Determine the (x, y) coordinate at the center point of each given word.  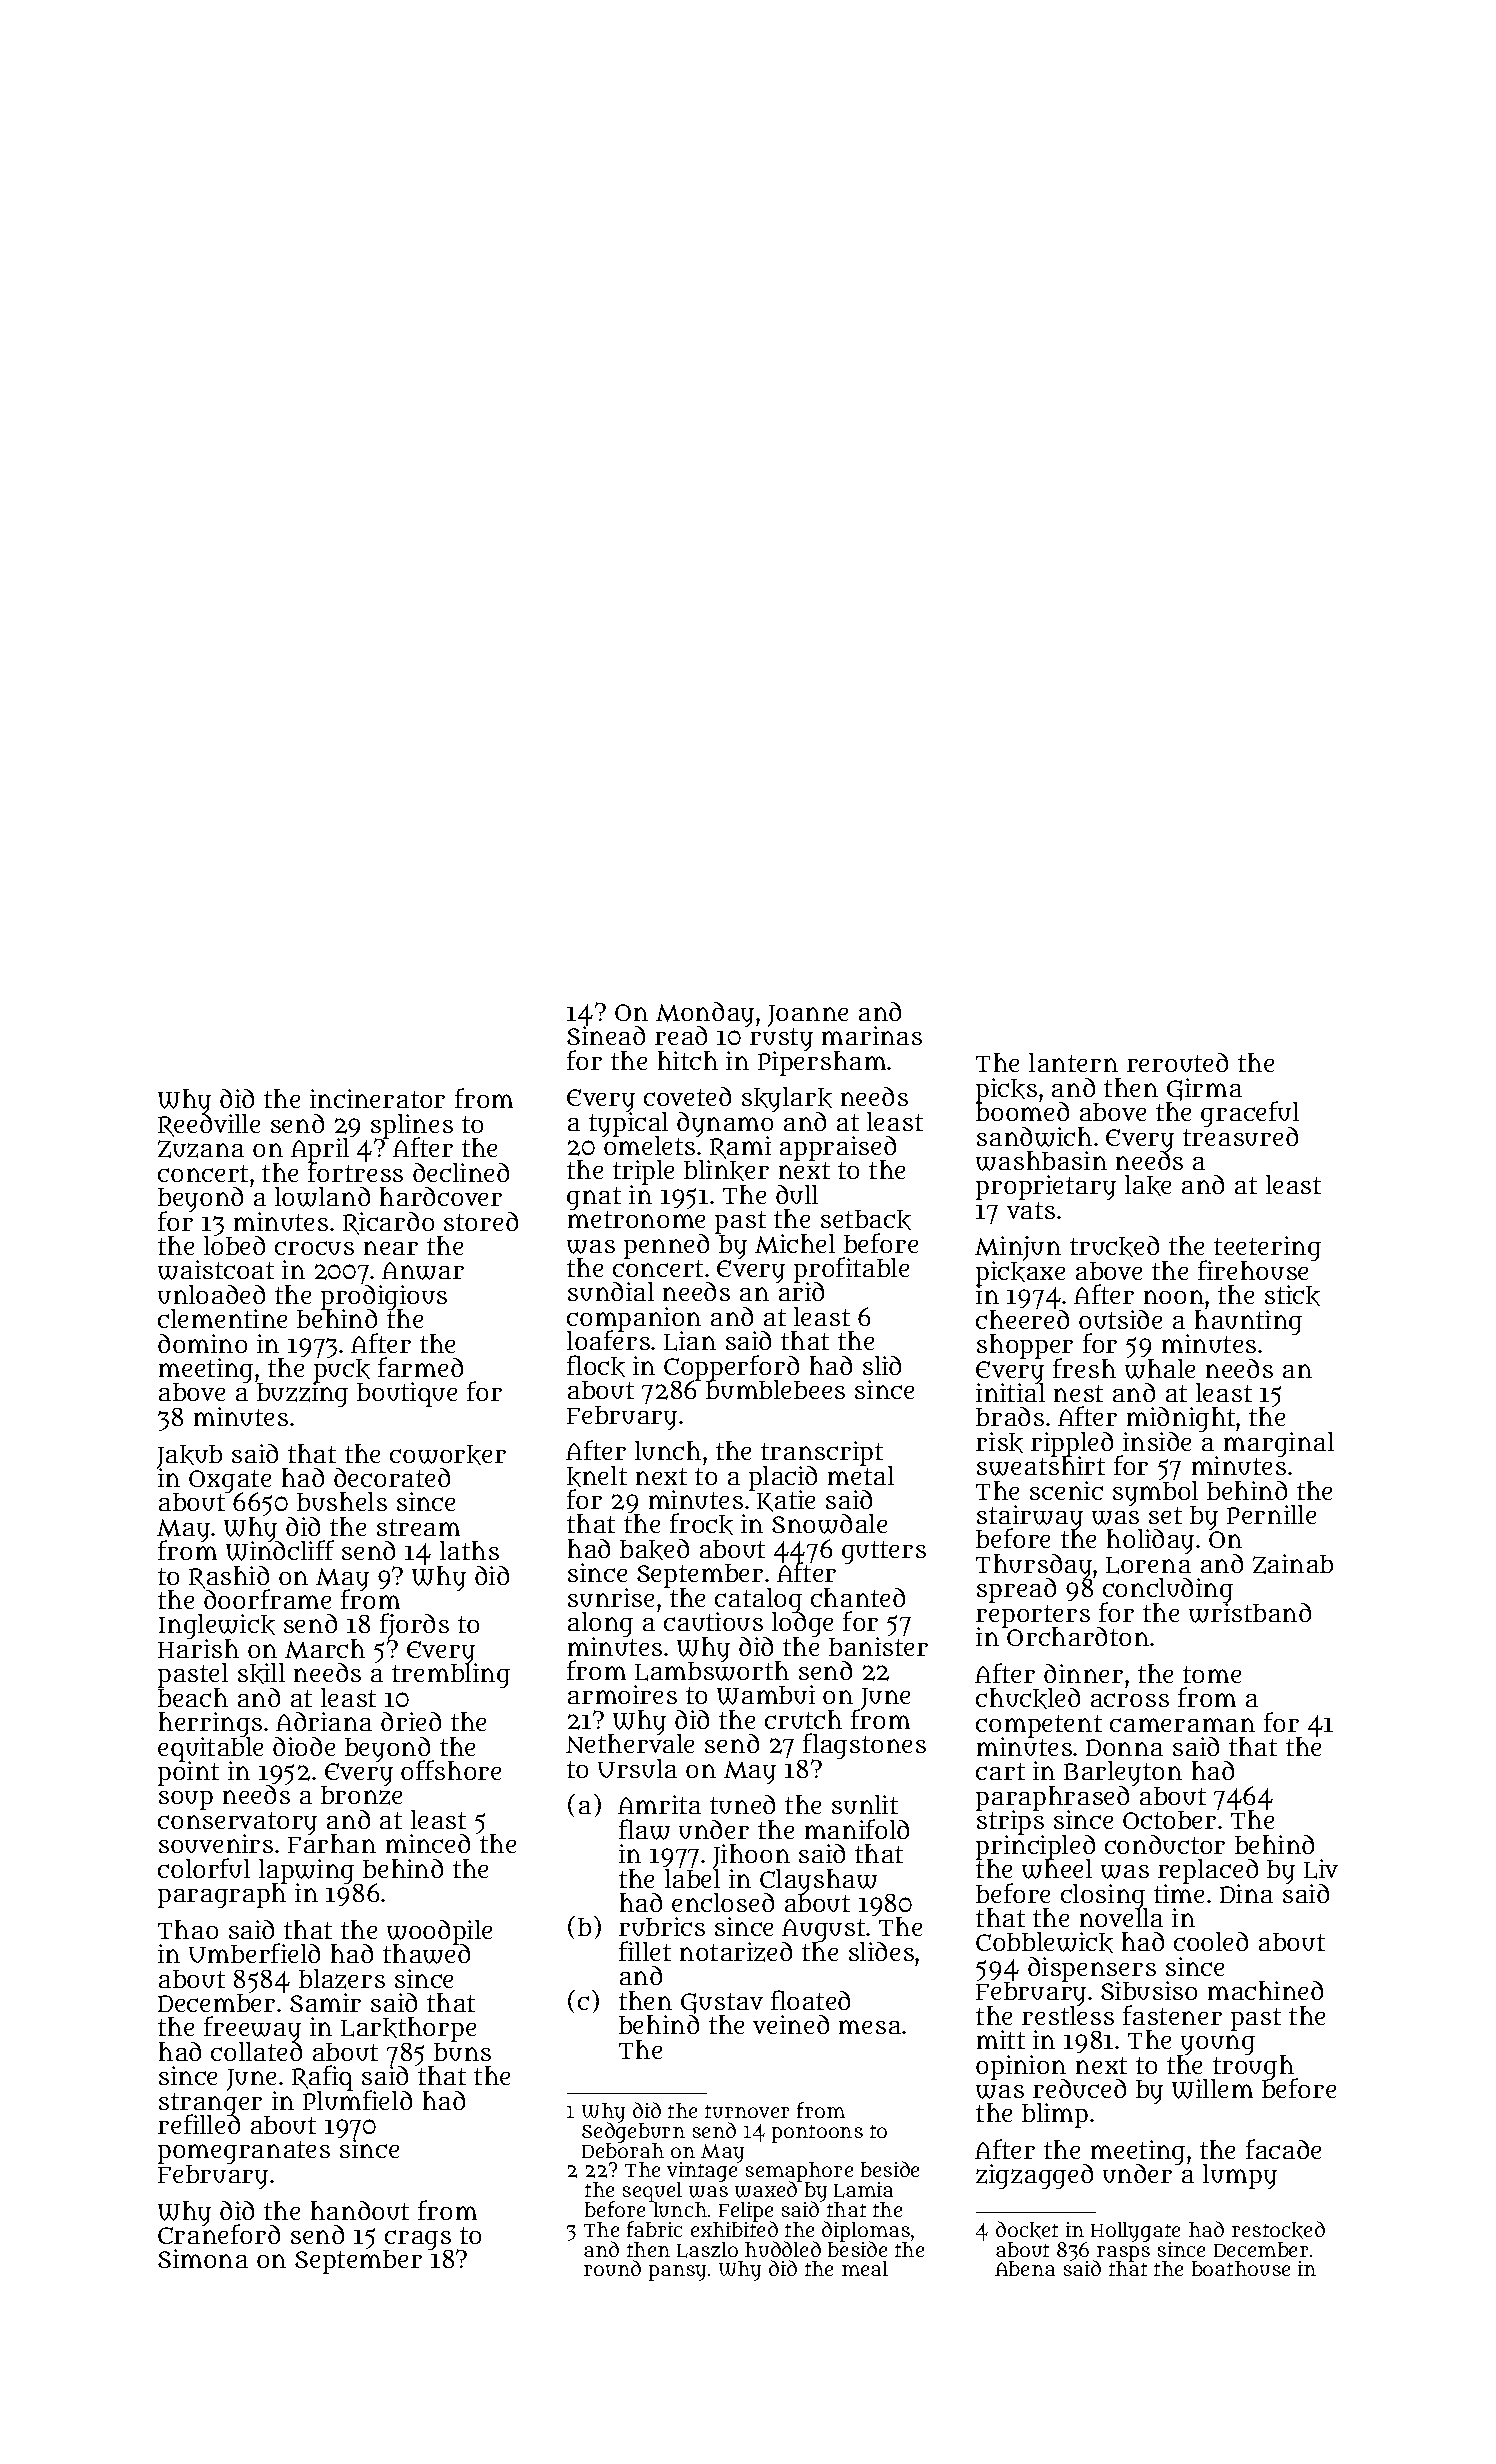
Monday (705, 1014)
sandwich (1034, 1137)
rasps (1122, 2254)
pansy (677, 2273)
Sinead (606, 1035)
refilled (199, 2125)
